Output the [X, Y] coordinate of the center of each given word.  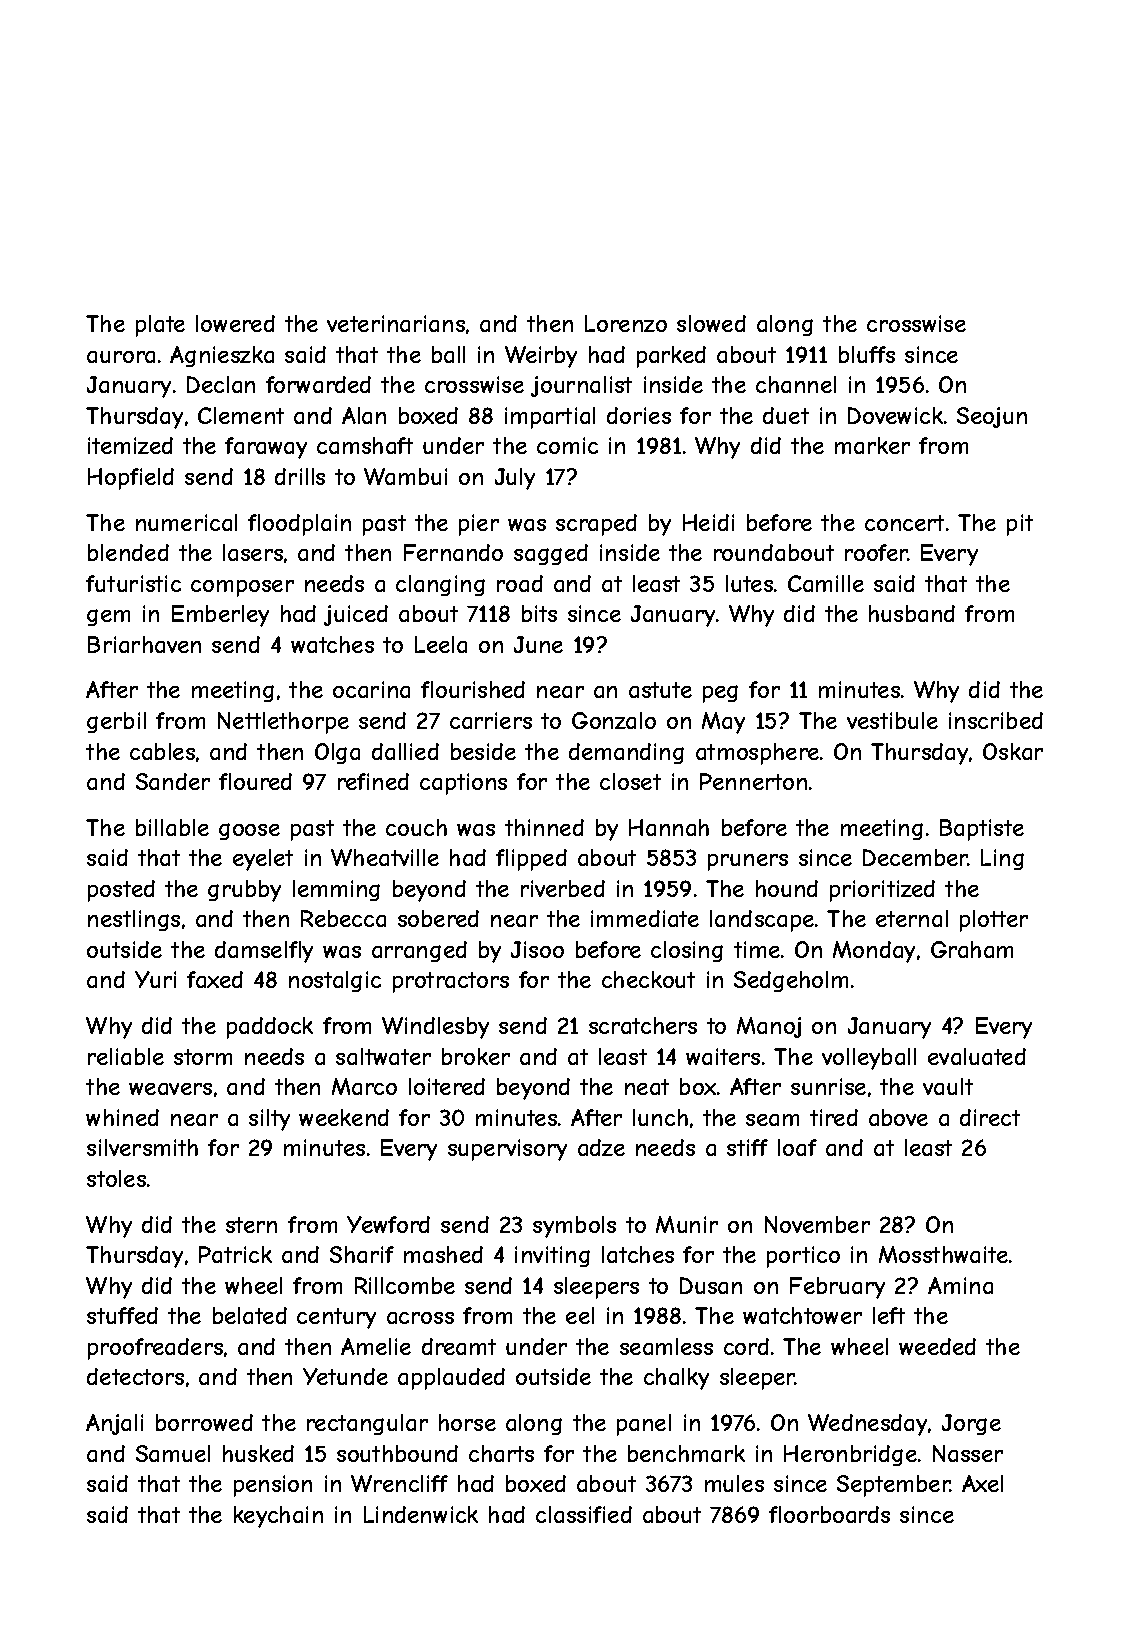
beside [483, 751]
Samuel [173, 1453]
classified [584, 1514]
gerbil [116, 722]
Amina [960, 1285]
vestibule [892, 720]
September [893, 1486]
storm [203, 1057]
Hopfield [131, 479]
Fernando [453, 552]
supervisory [507, 1150]
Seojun [992, 417]
